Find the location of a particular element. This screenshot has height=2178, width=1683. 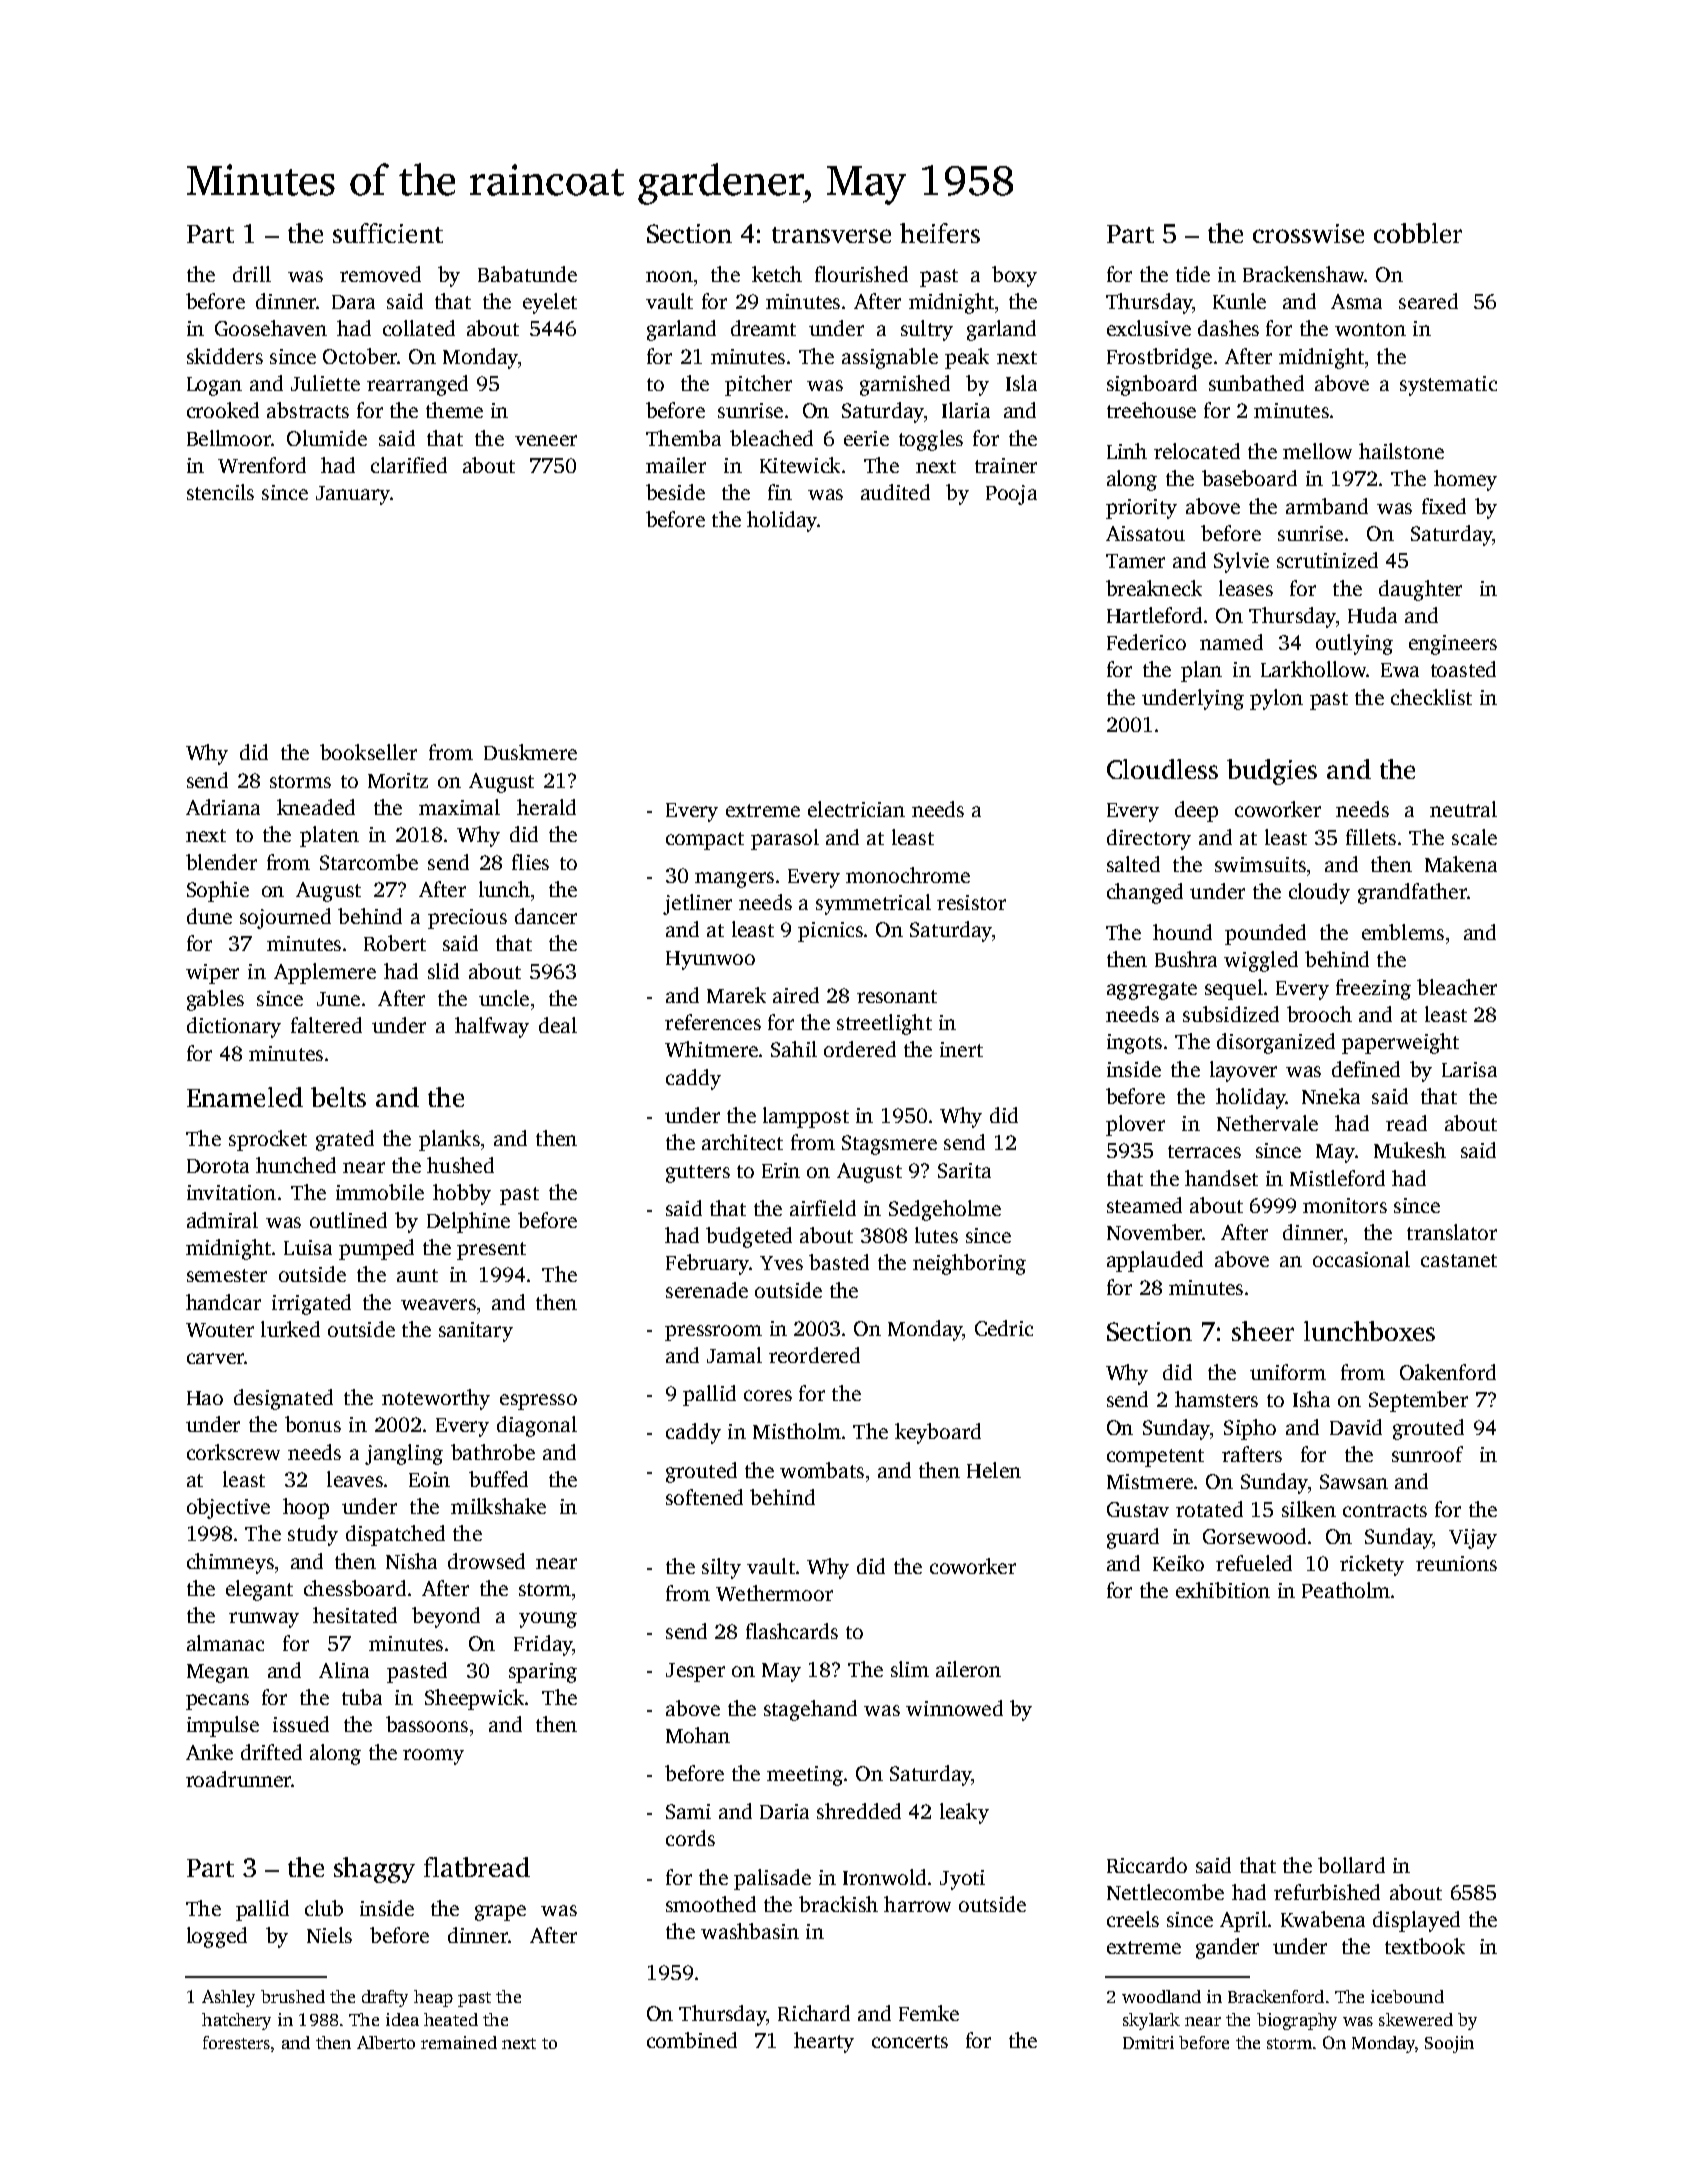

concerts is located at coordinates (910, 2041).
